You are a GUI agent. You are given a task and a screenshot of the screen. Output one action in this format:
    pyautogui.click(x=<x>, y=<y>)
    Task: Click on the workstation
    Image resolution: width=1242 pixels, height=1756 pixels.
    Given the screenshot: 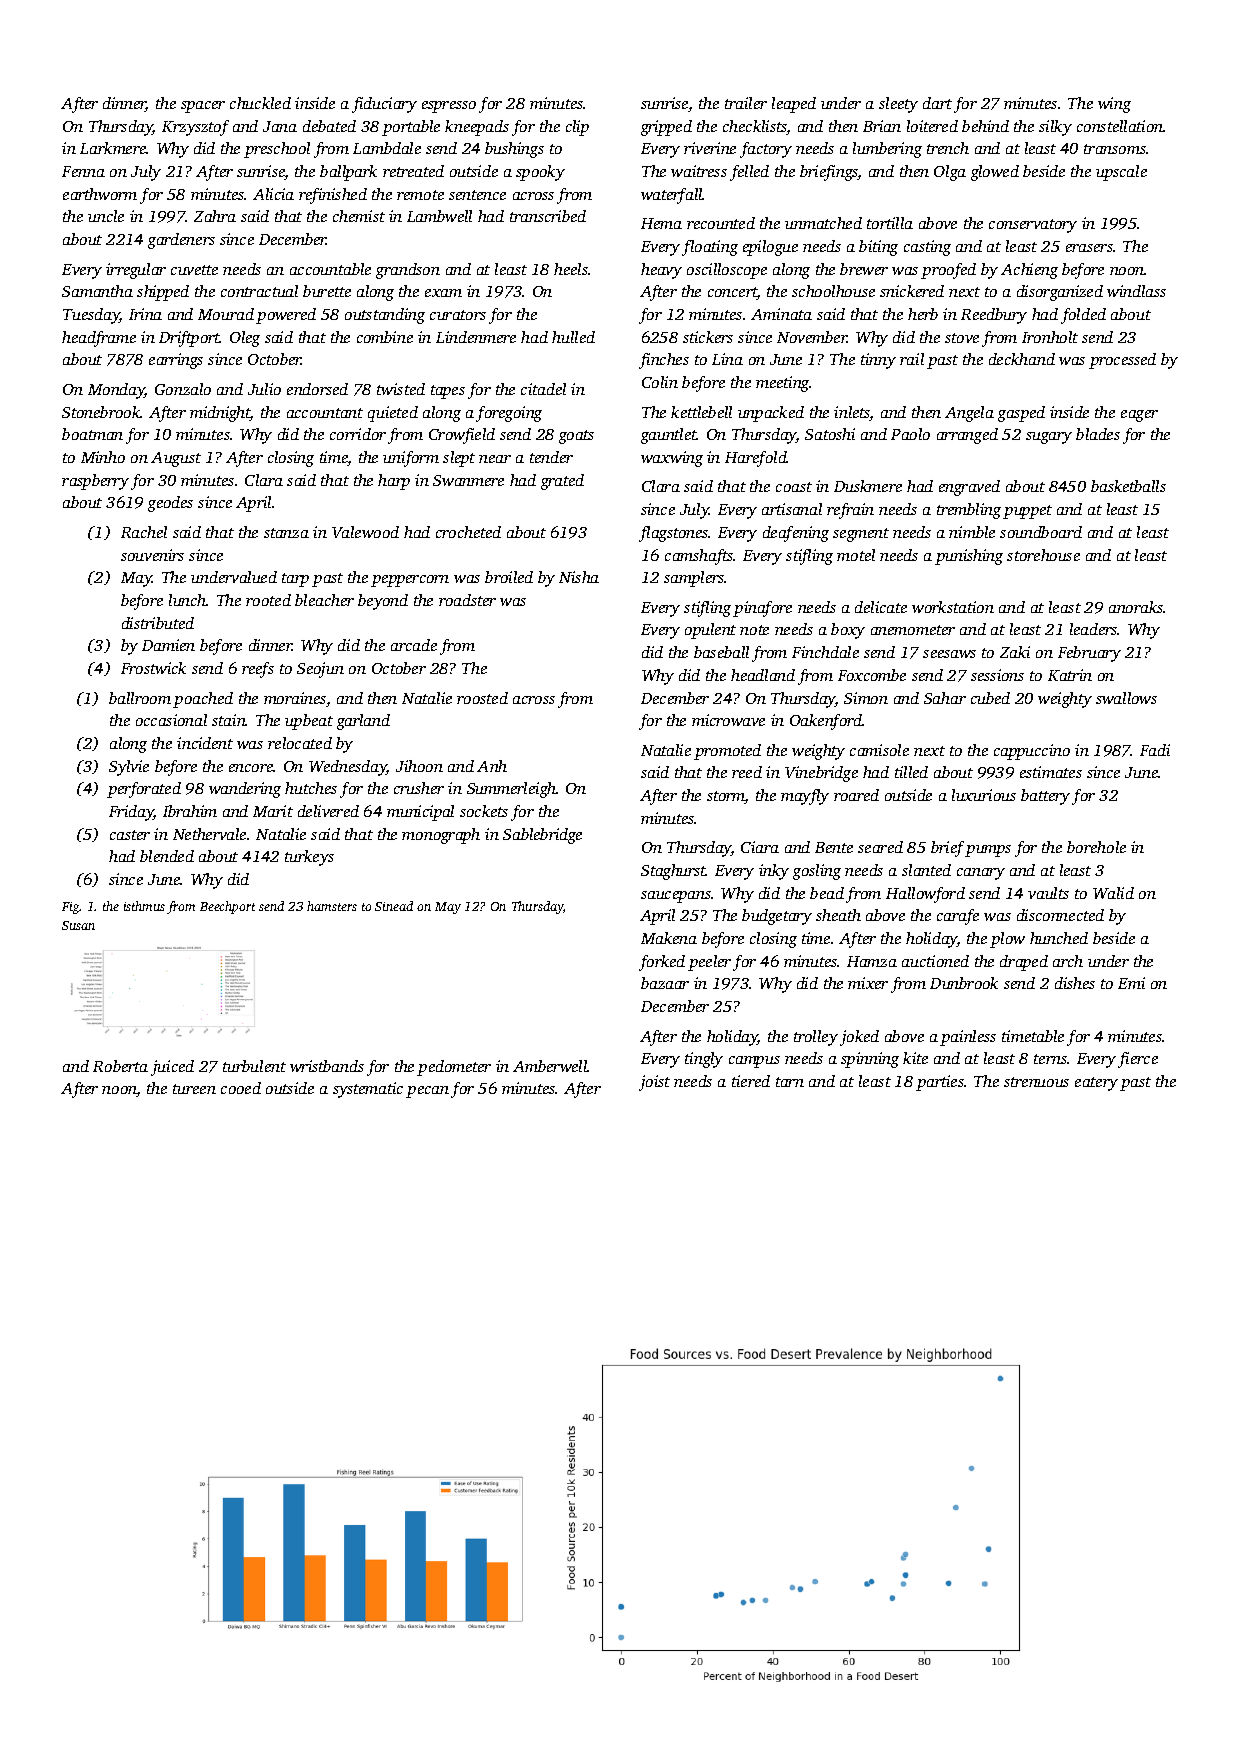 What is the action you would take?
    pyautogui.click(x=953, y=607)
